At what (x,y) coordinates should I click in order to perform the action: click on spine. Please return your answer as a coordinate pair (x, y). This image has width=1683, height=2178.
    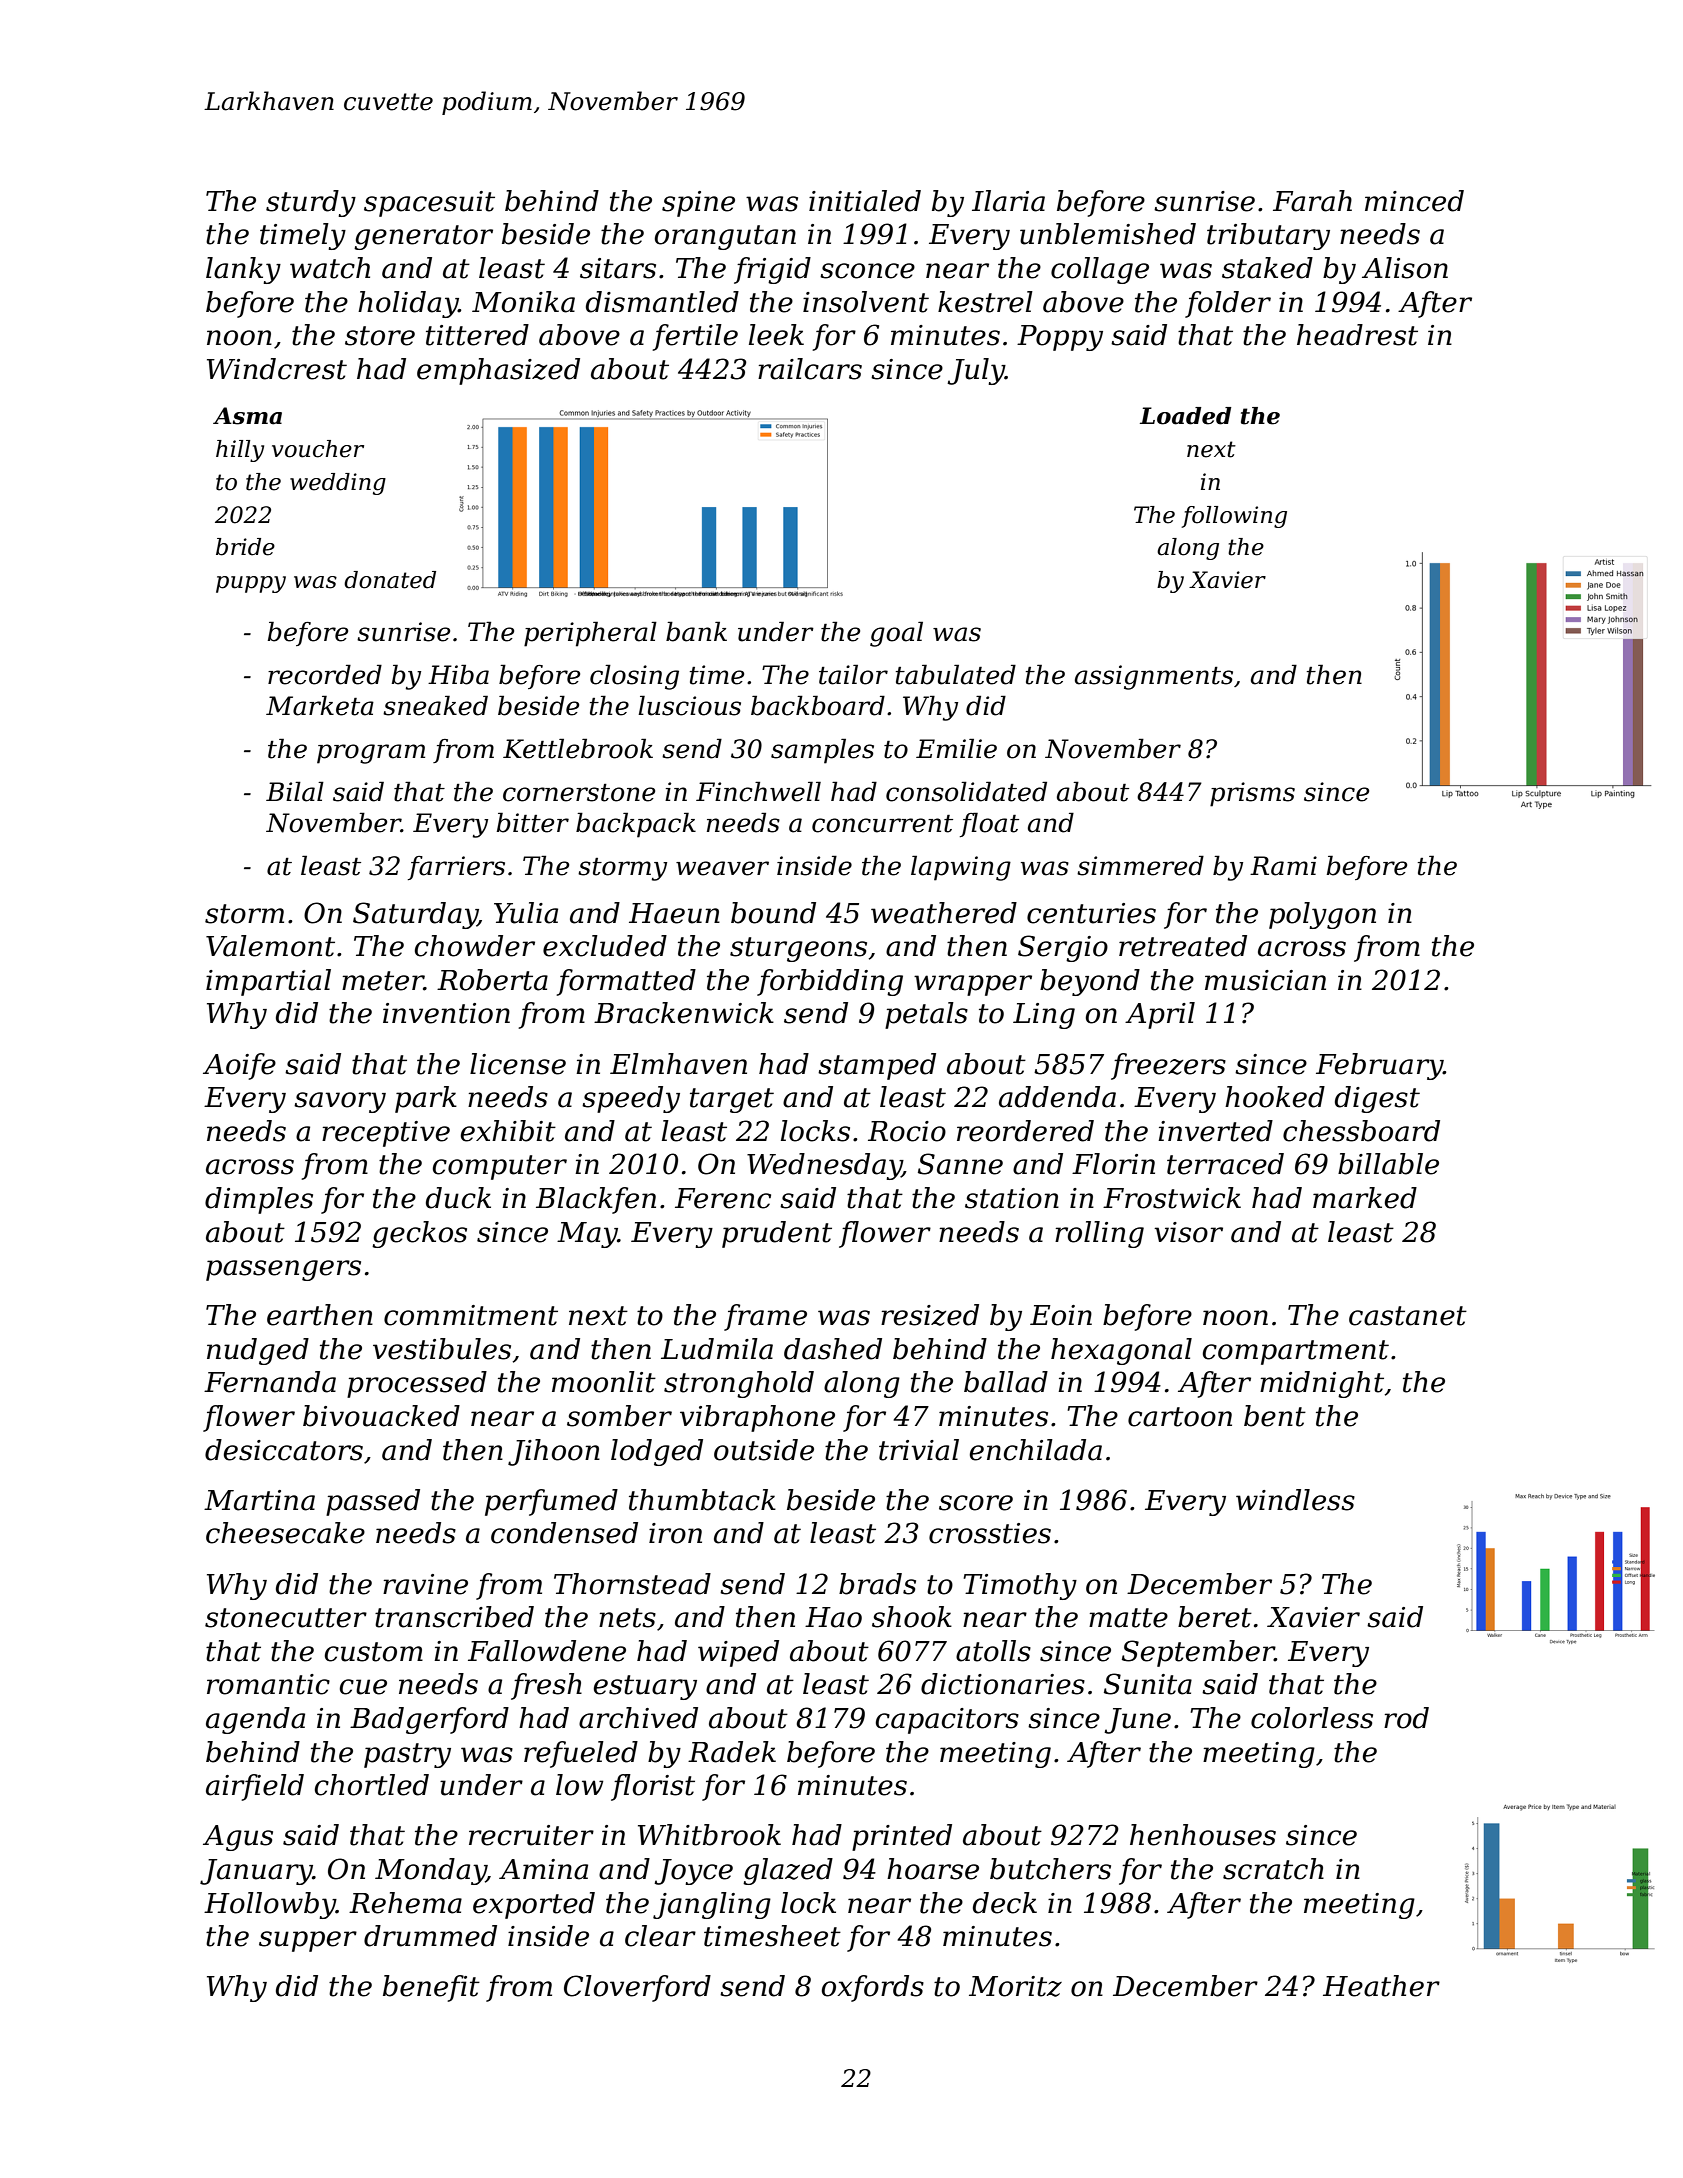
    Looking at the image, I should click on (698, 204).
